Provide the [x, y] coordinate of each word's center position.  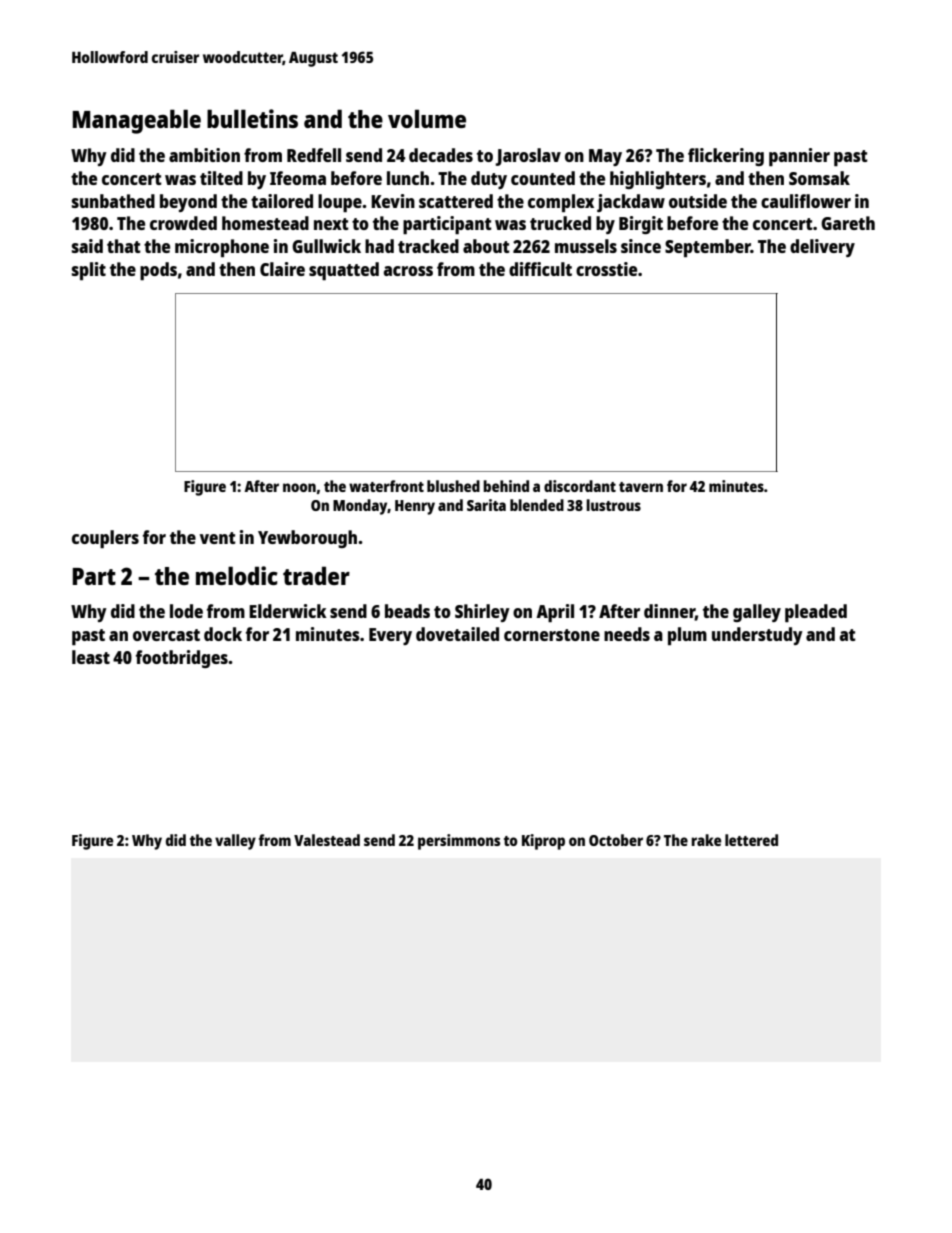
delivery [822, 248]
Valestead [327, 840]
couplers [105, 539]
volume [427, 118]
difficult [540, 269]
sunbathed [113, 201]
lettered [751, 840]
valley [235, 842]
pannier [799, 157]
